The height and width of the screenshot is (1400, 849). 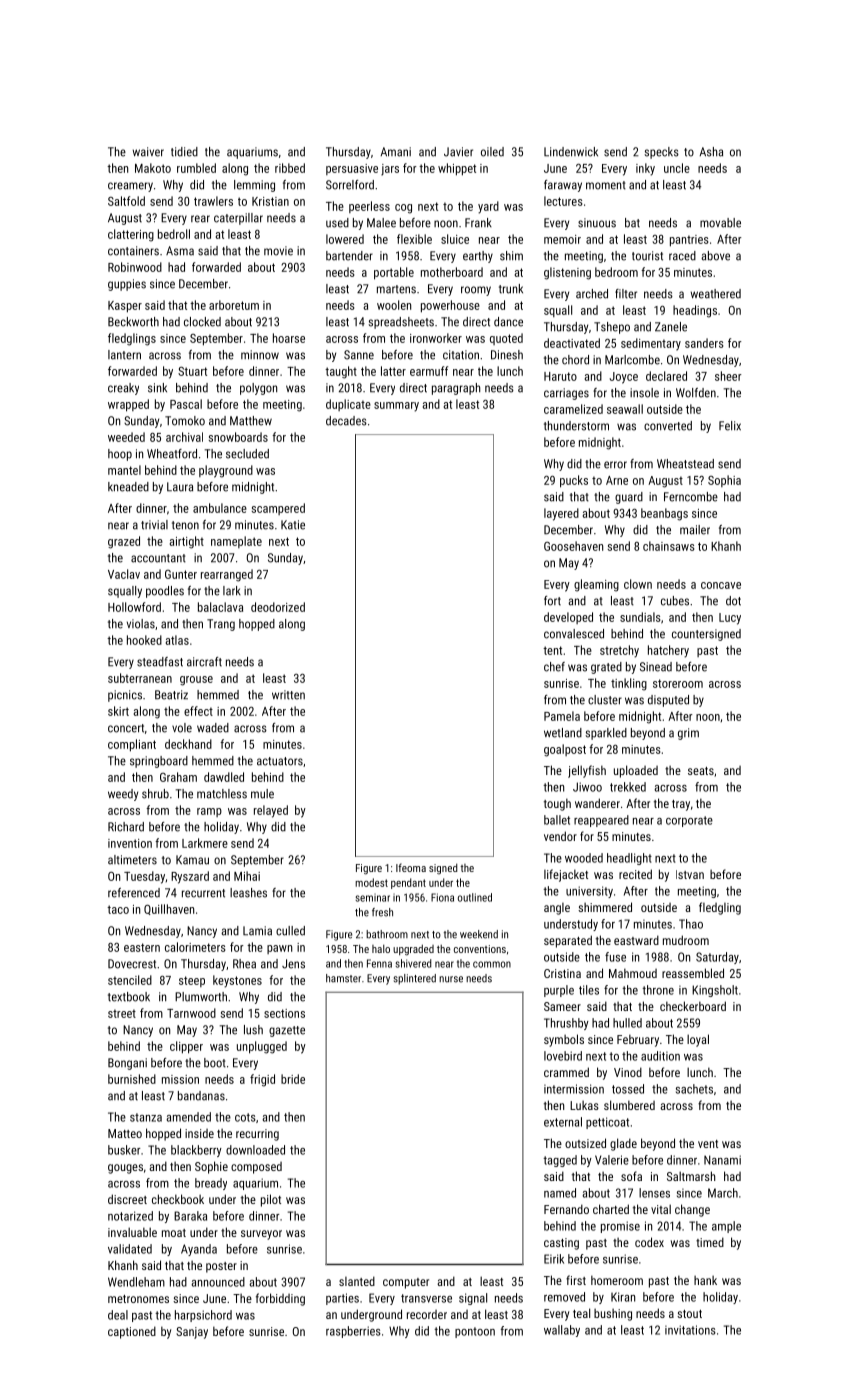 I want to click on upgraded, so click(x=413, y=950).
